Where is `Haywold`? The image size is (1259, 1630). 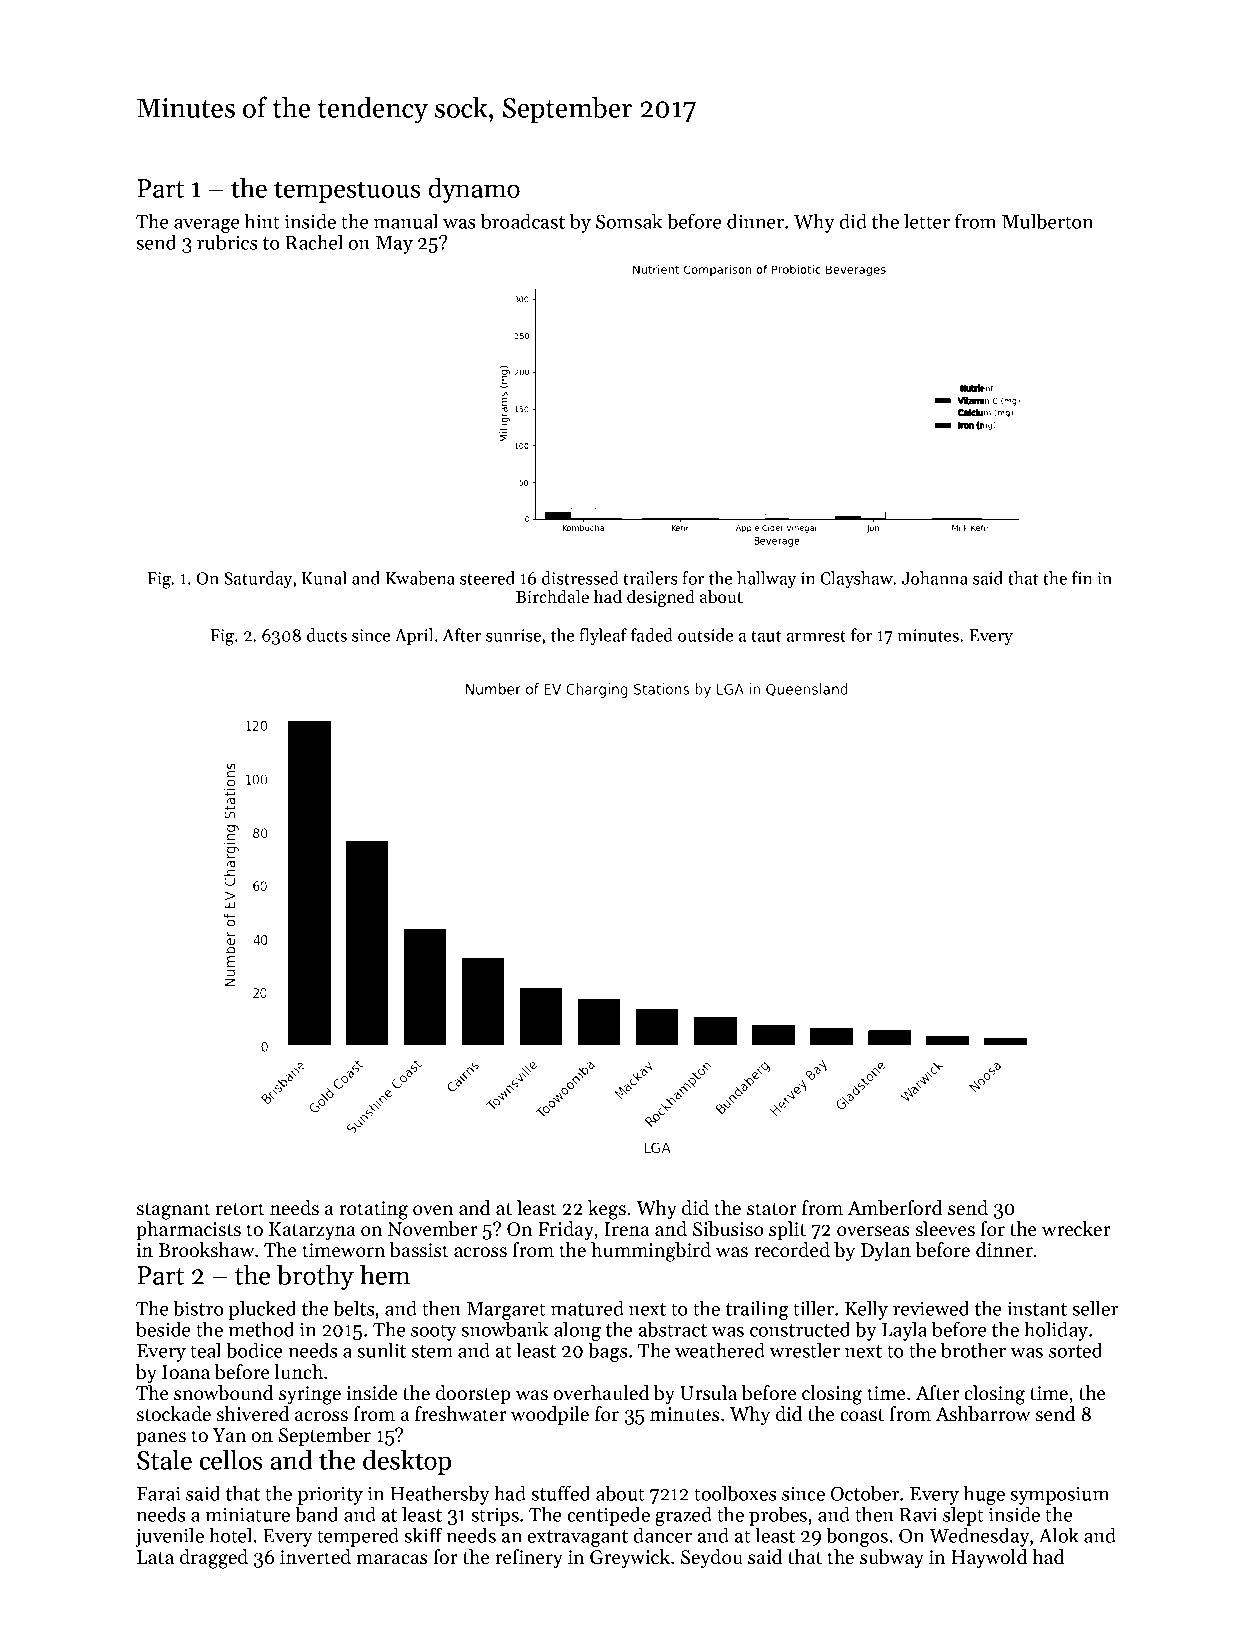
Haywold is located at coordinates (989, 1558).
